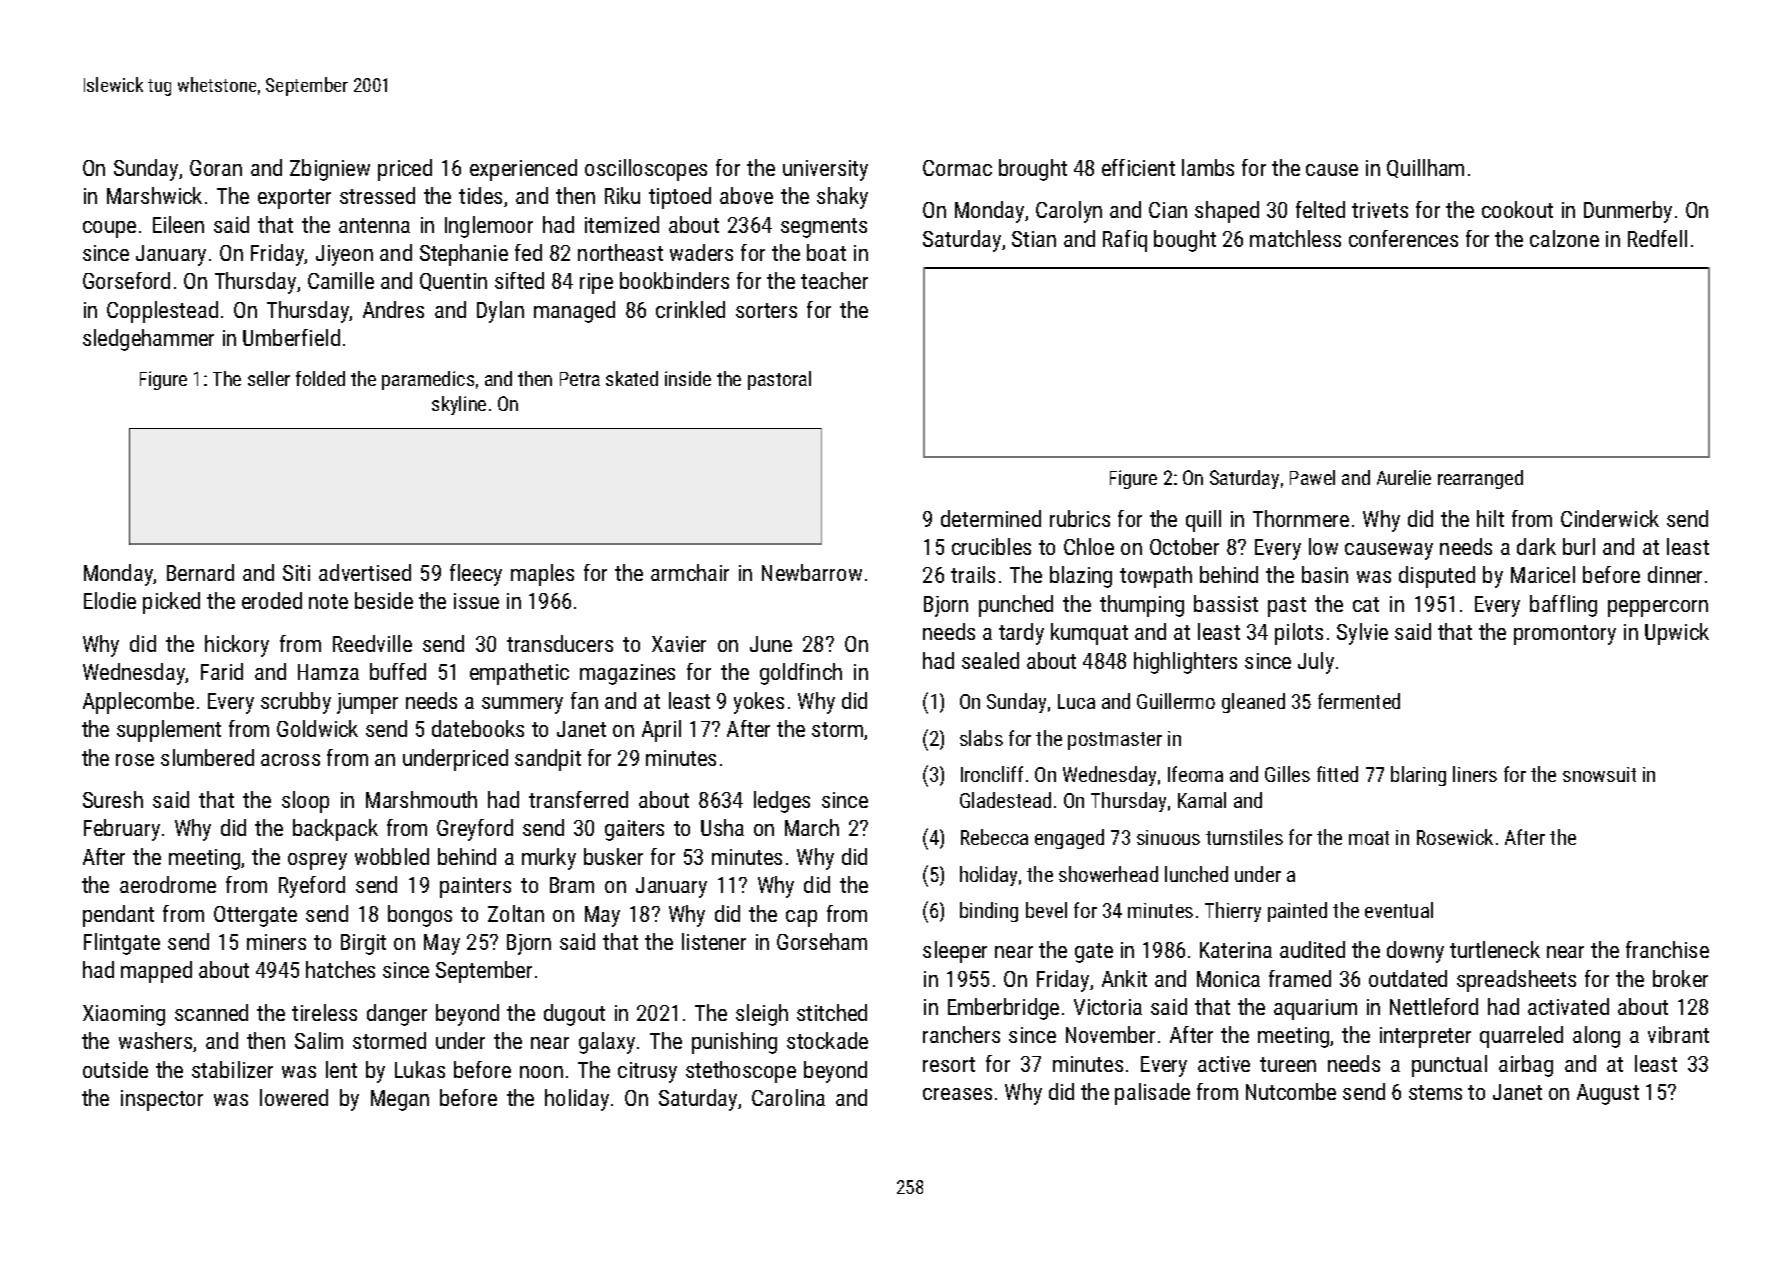  What do you see at coordinates (523, 170) in the document?
I see `experienced` at bounding box center [523, 170].
